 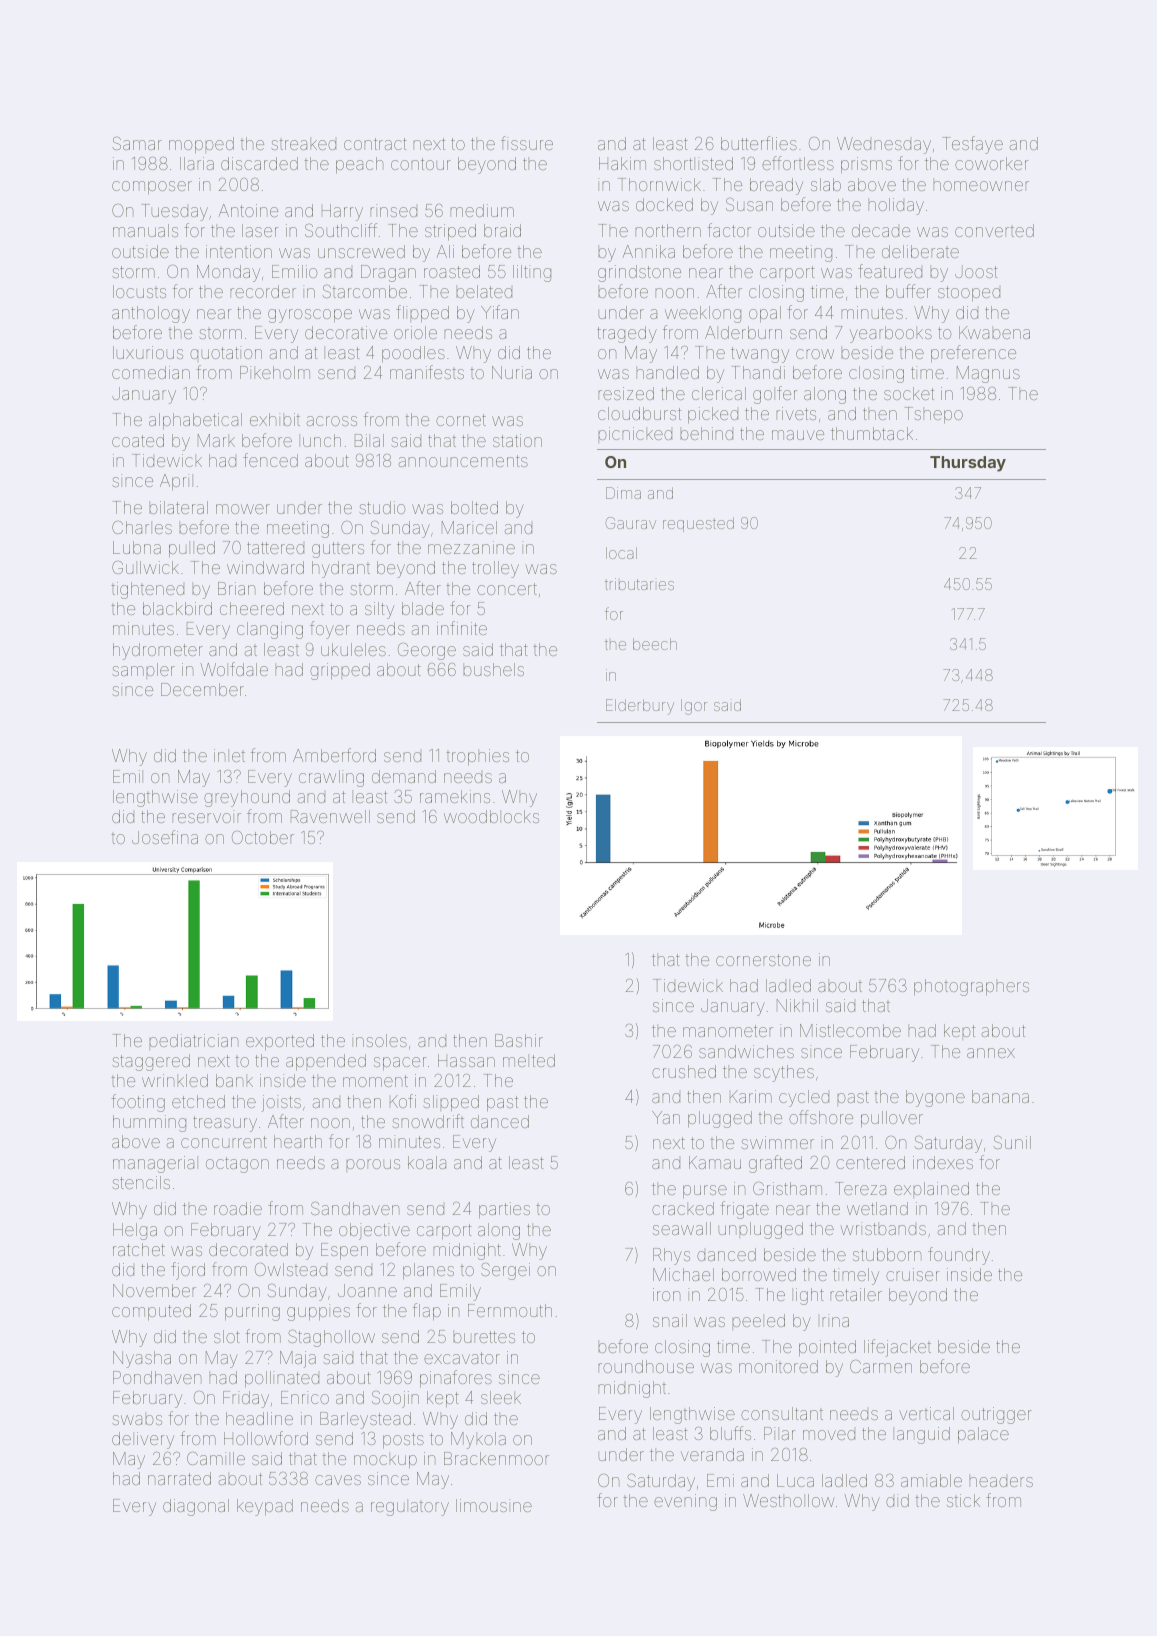 What do you see at coordinates (763, 960) in the page?
I see `cornerstone` at bounding box center [763, 960].
